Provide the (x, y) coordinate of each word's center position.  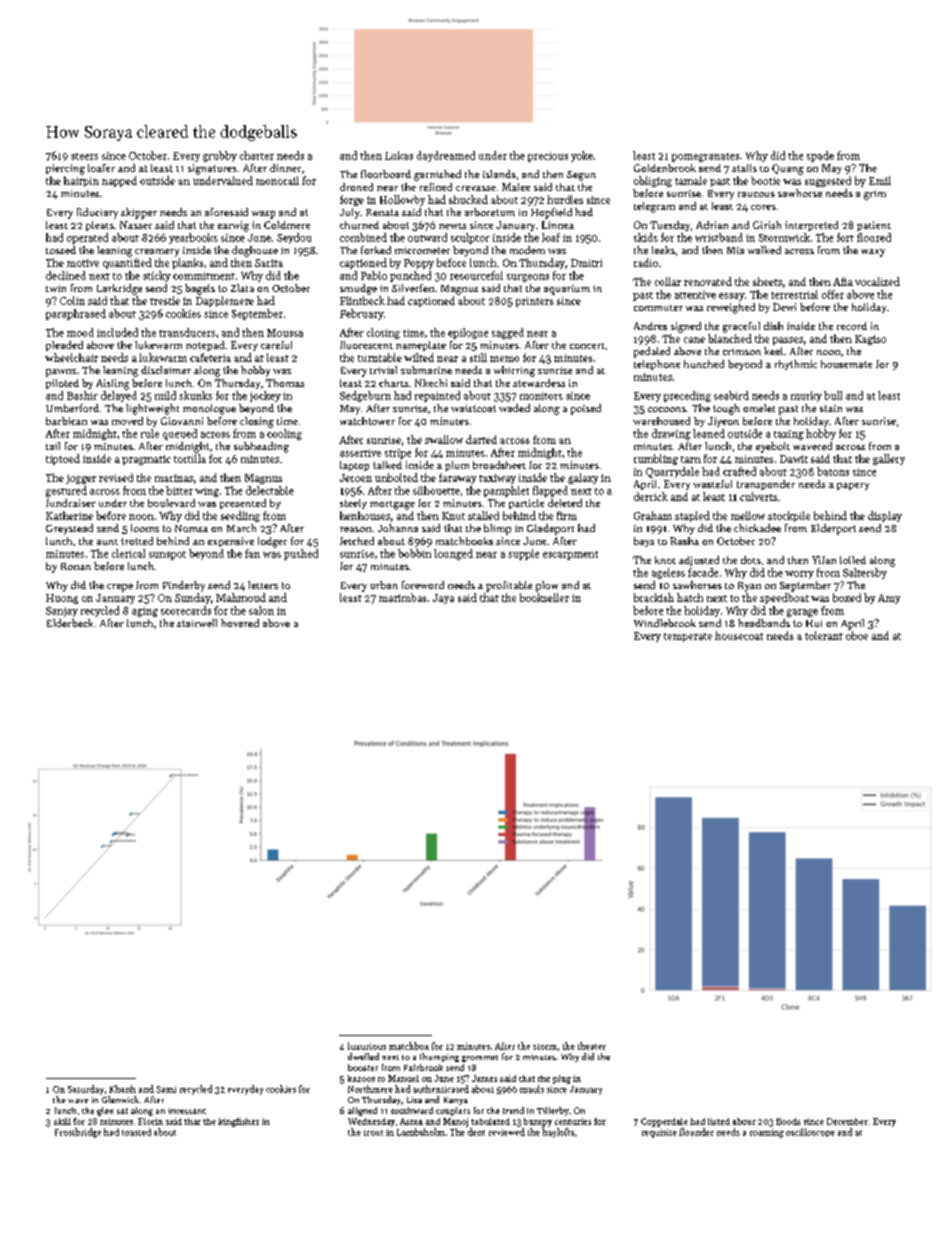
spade (820, 156)
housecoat (739, 635)
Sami (166, 1089)
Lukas (399, 155)
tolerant (824, 635)
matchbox (409, 1046)
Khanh (122, 1089)
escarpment (570, 555)
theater (592, 1046)
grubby (220, 156)
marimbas (403, 597)
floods (788, 1121)
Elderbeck (70, 623)
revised (116, 477)
